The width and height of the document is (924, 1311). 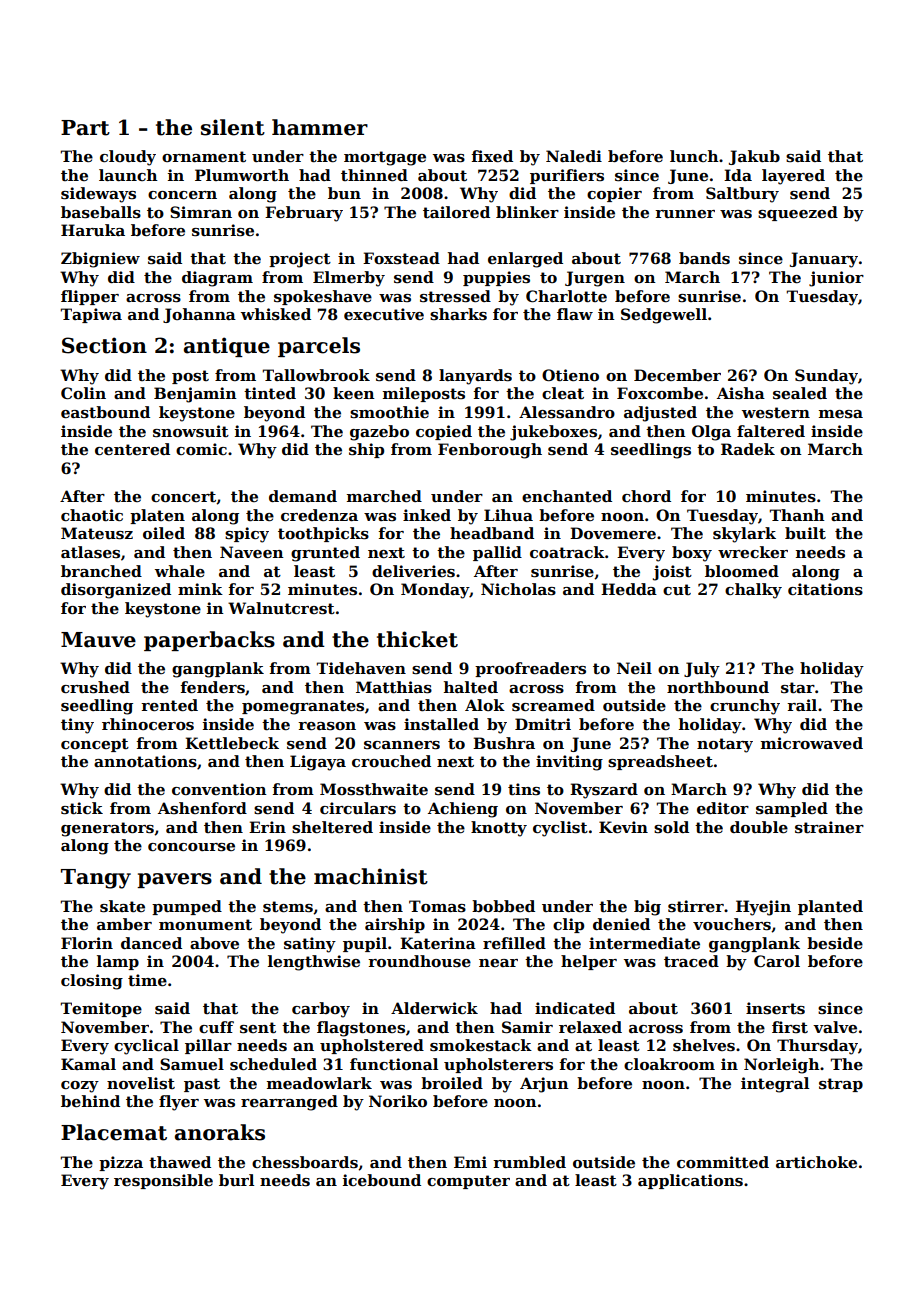 What do you see at coordinates (371, 876) in the document?
I see `machinist` at bounding box center [371, 876].
